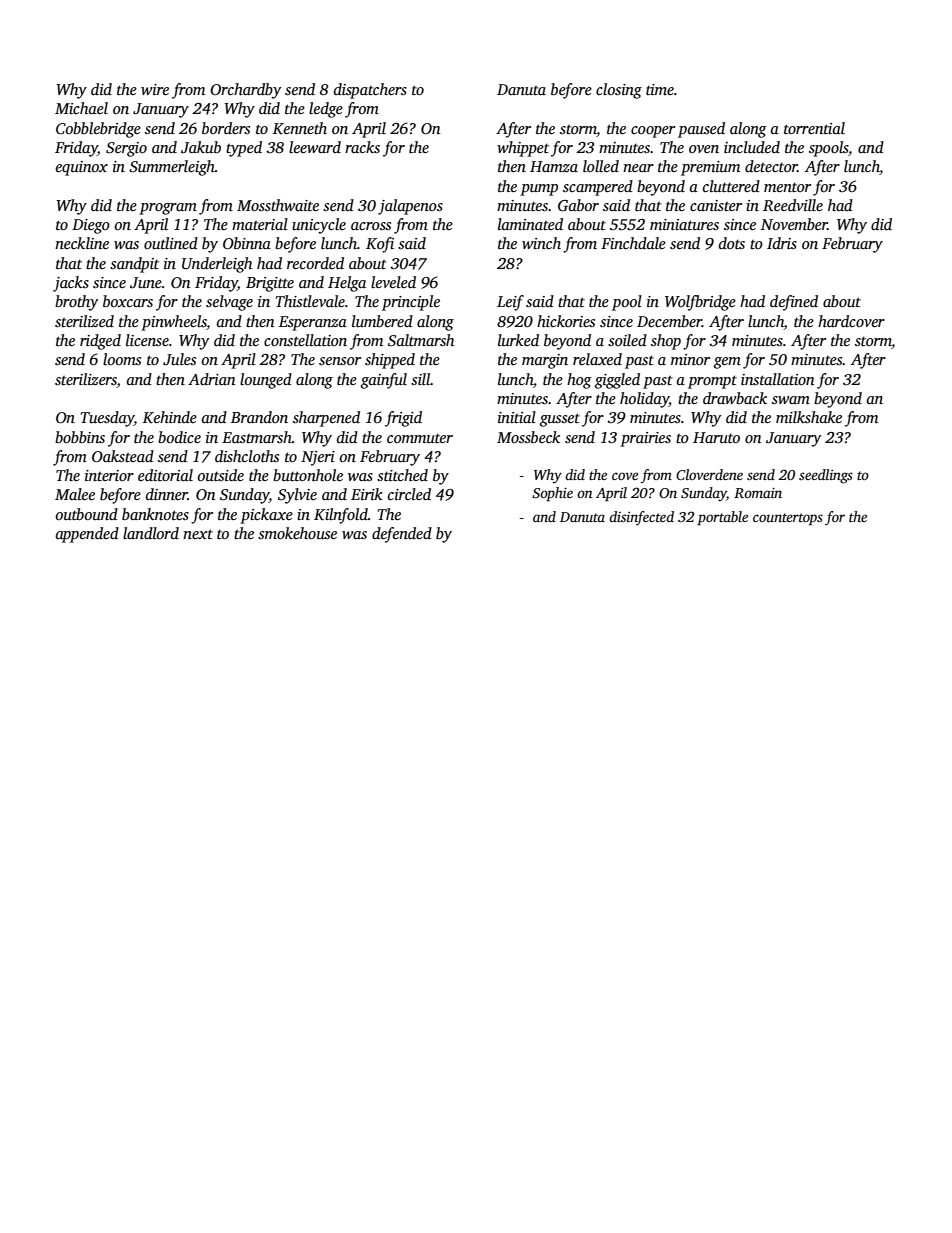 The height and width of the screenshot is (1233, 952). What do you see at coordinates (523, 149) in the screenshot?
I see `whippet` at bounding box center [523, 149].
